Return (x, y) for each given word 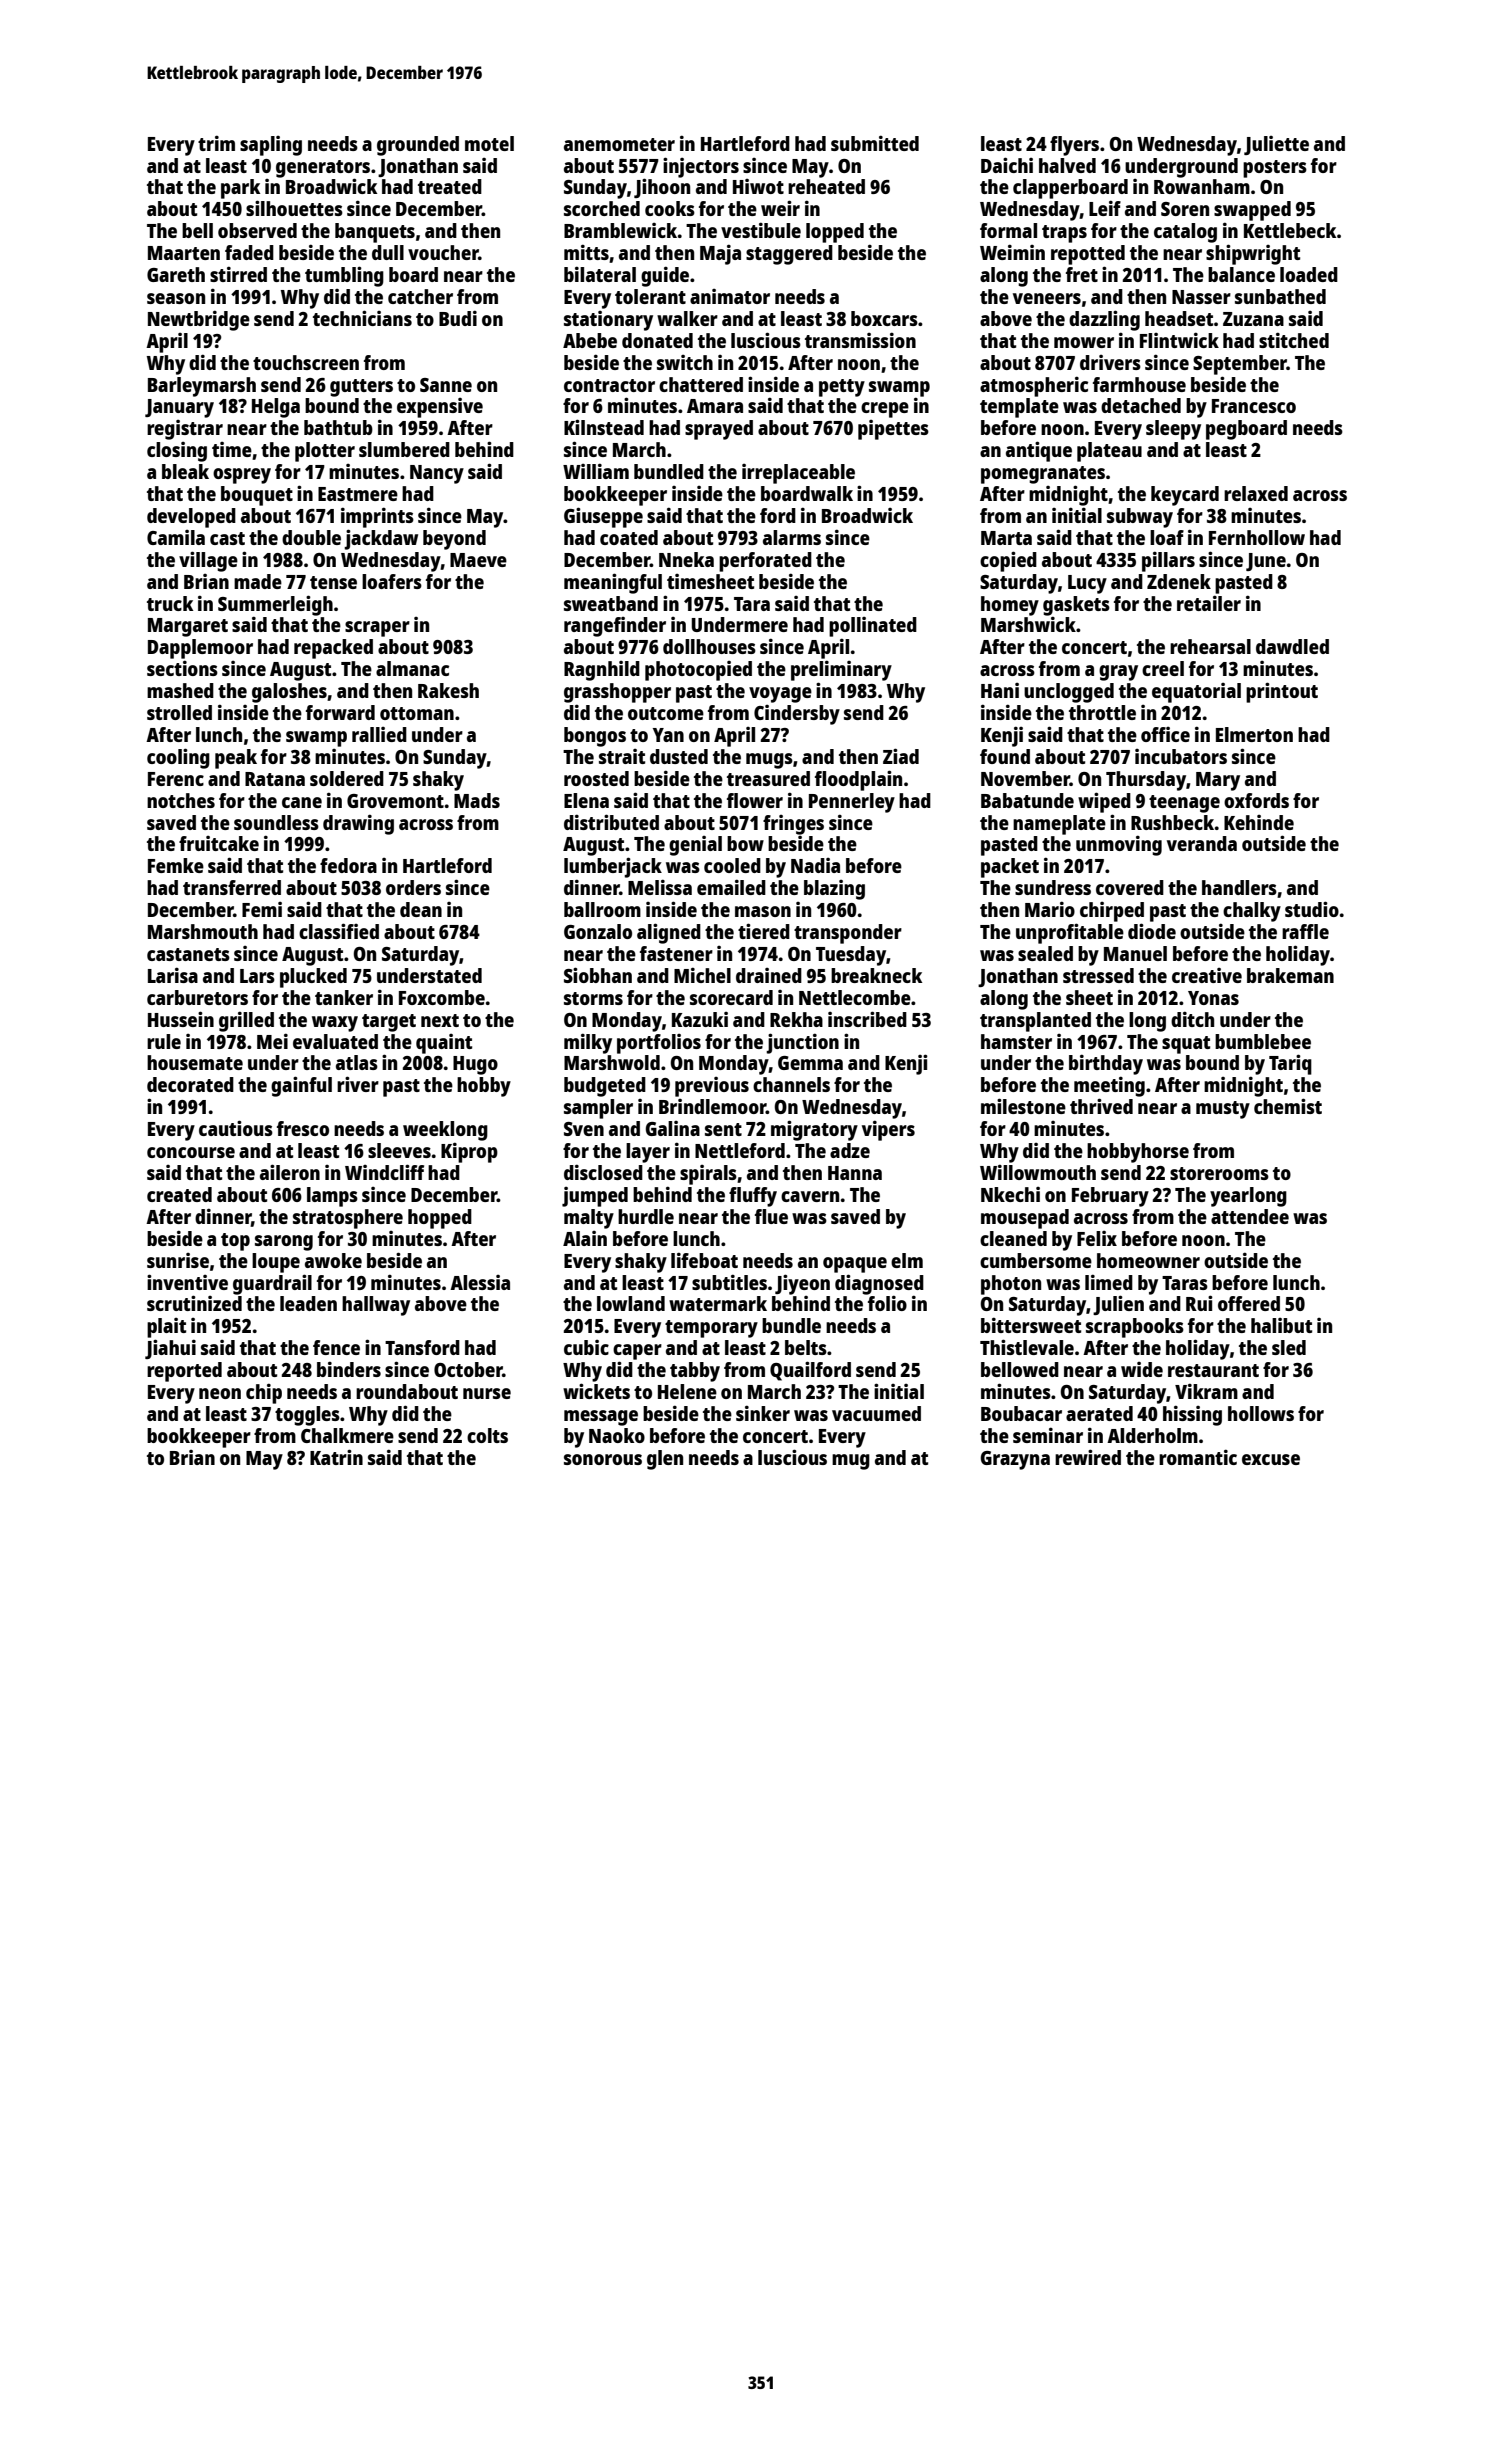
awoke (333, 1260)
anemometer (619, 144)
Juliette (1276, 145)
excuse (1271, 1459)
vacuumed (876, 1413)
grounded (418, 146)
